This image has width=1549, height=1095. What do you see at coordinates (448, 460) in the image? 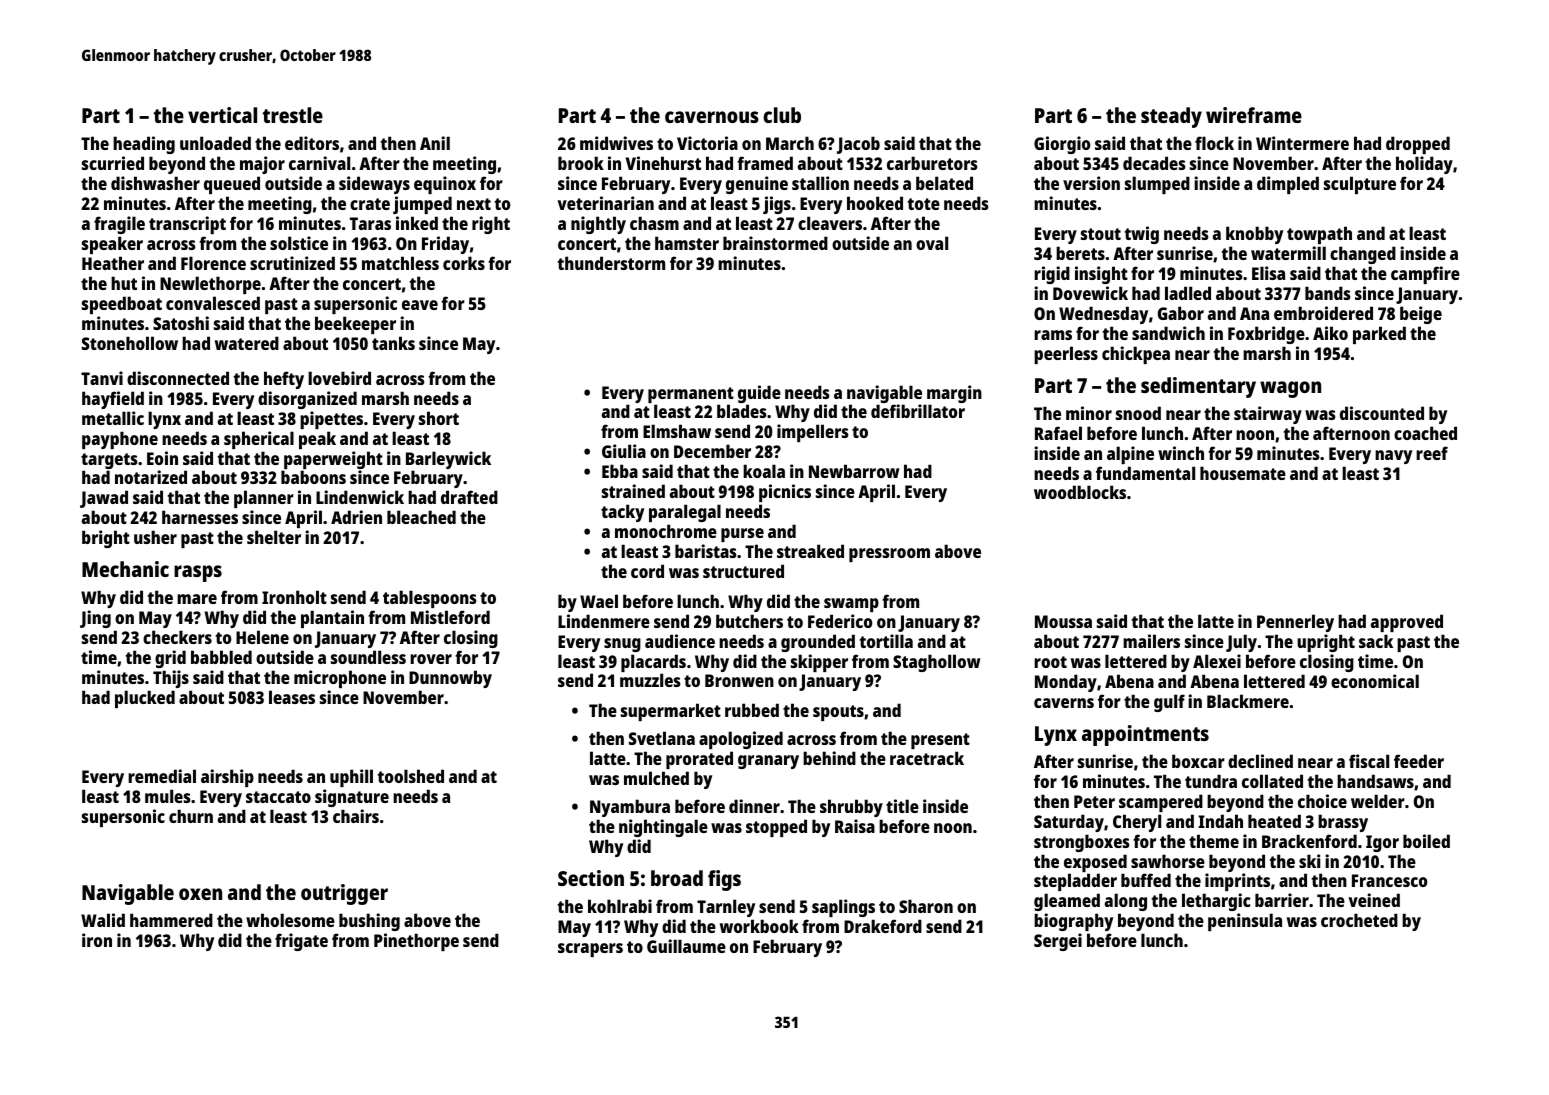
I see `Barleywick` at bounding box center [448, 460].
